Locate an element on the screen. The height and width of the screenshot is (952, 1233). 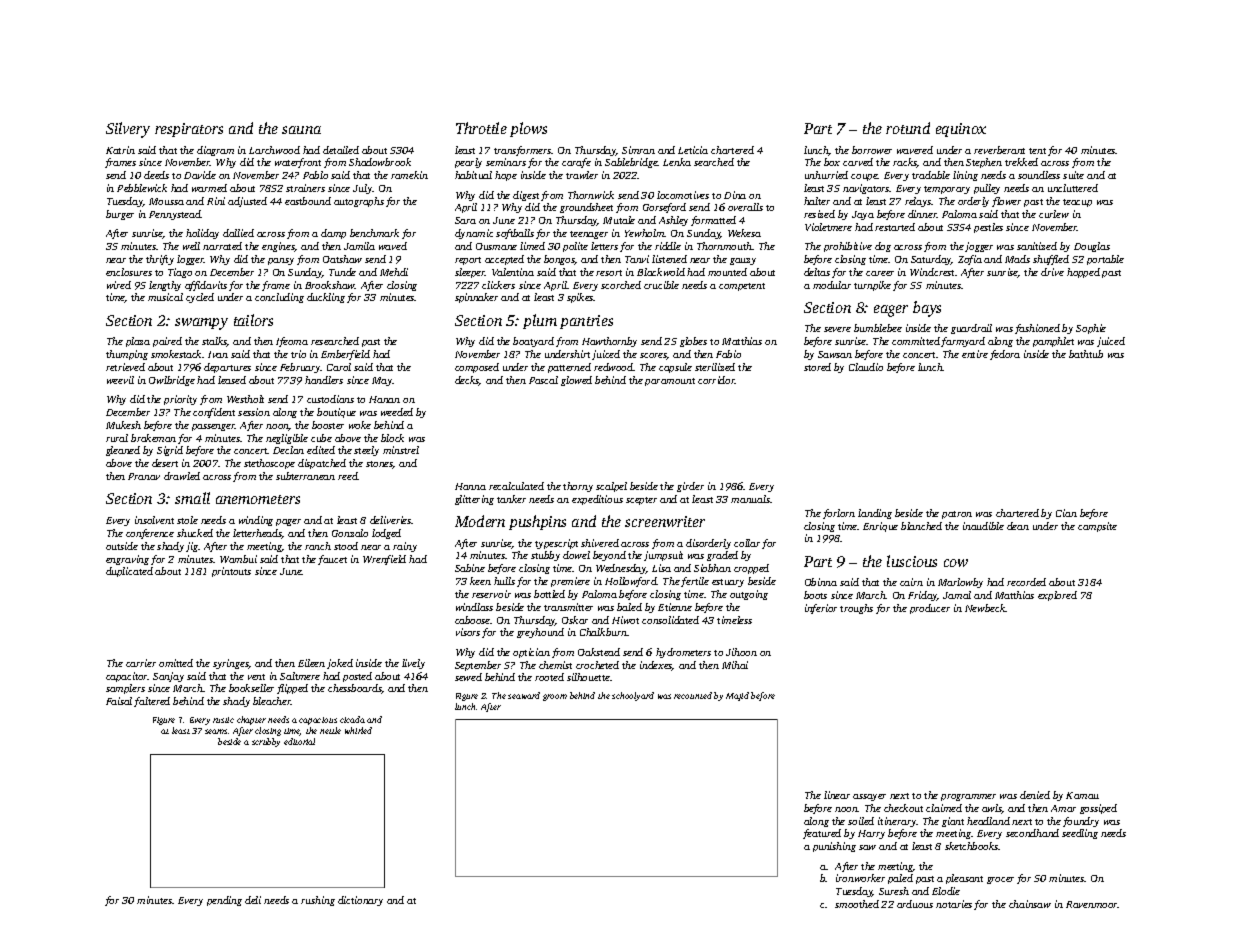
anemometers is located at coordinates (258, 499).
